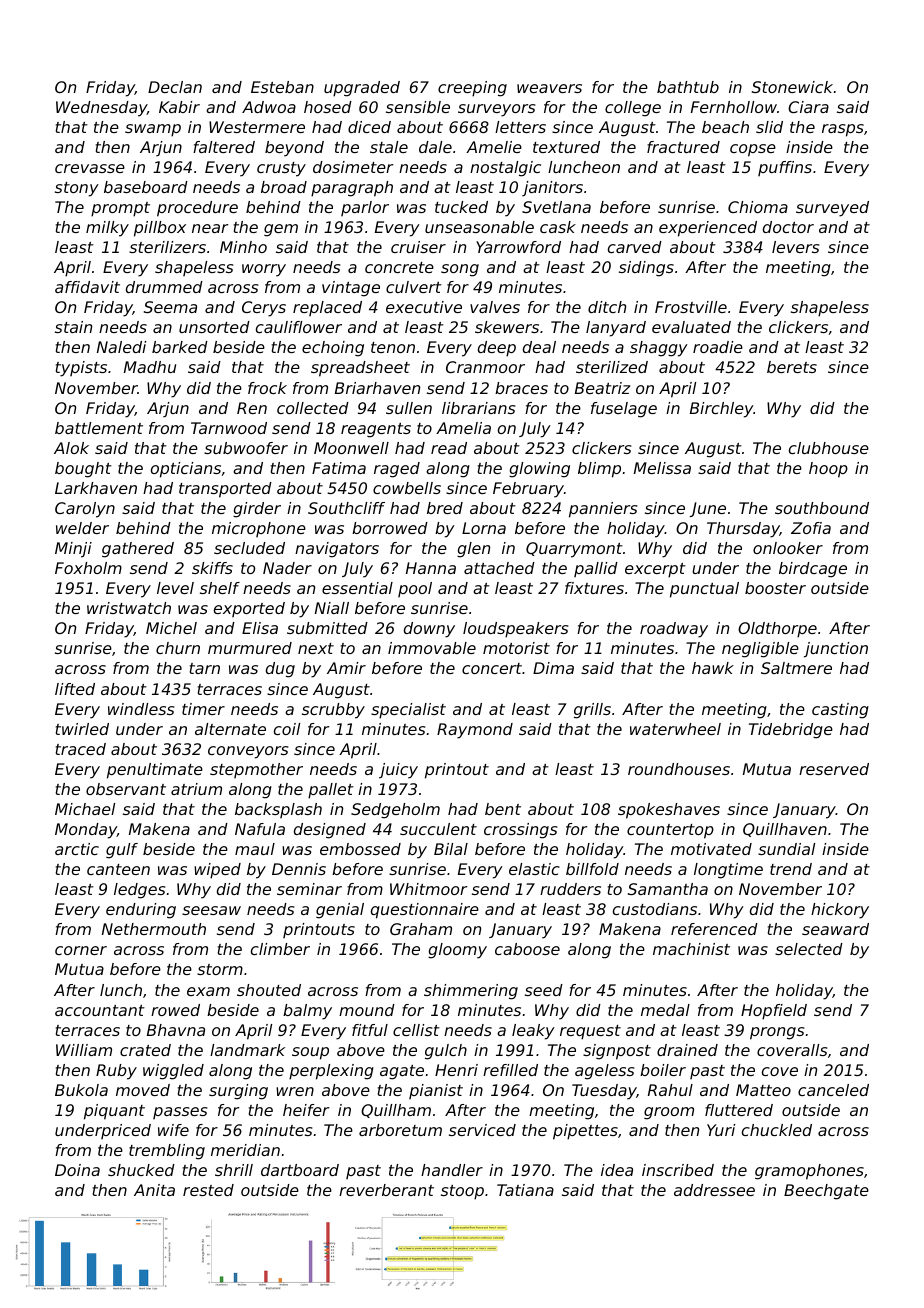  What do you see at coordinates (81, 950) in the document?
I see `corner` at bounding box center [81, 950].
